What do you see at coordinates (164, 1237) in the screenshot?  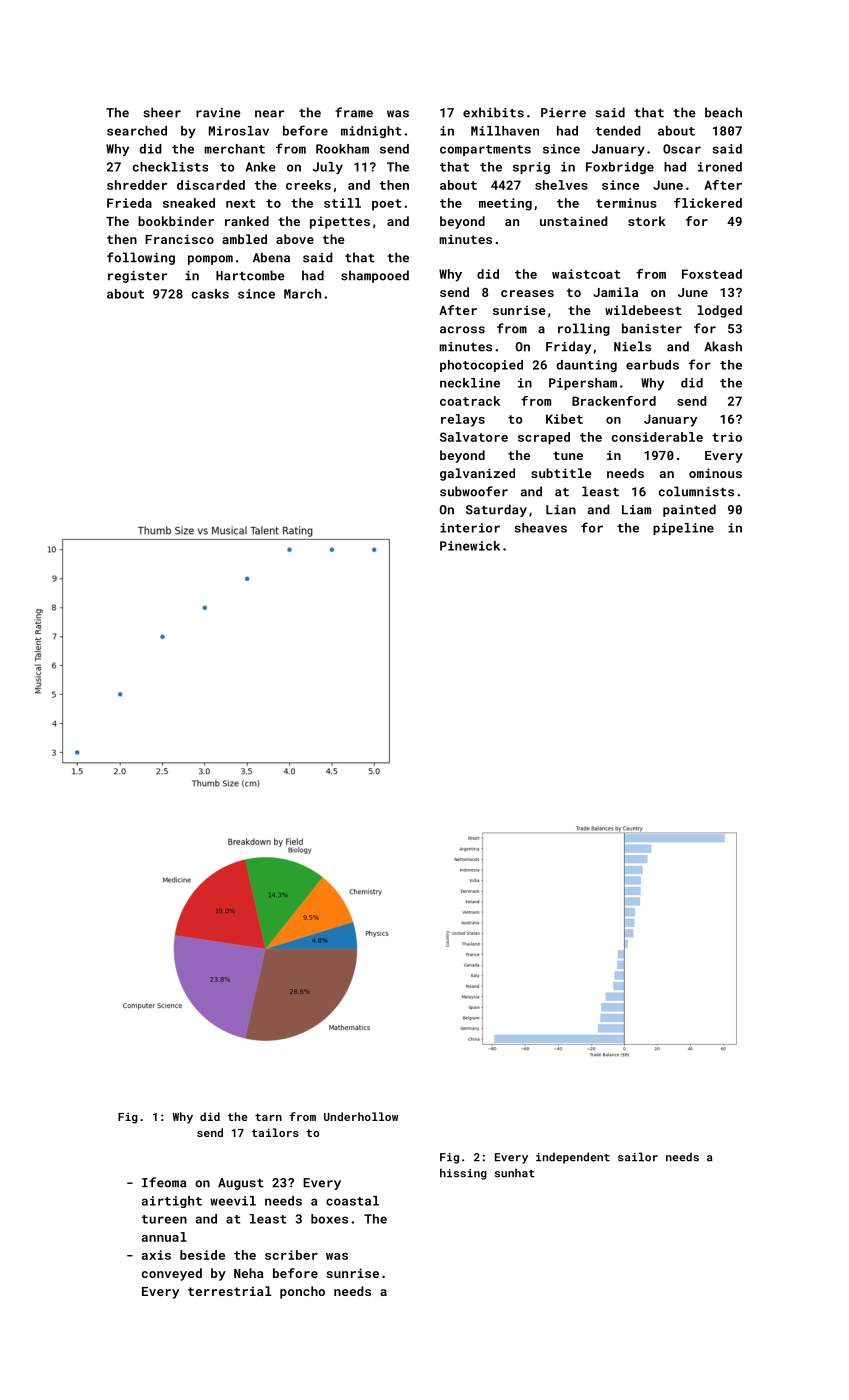 I see `annual` at bounding box center [164, 1237].
